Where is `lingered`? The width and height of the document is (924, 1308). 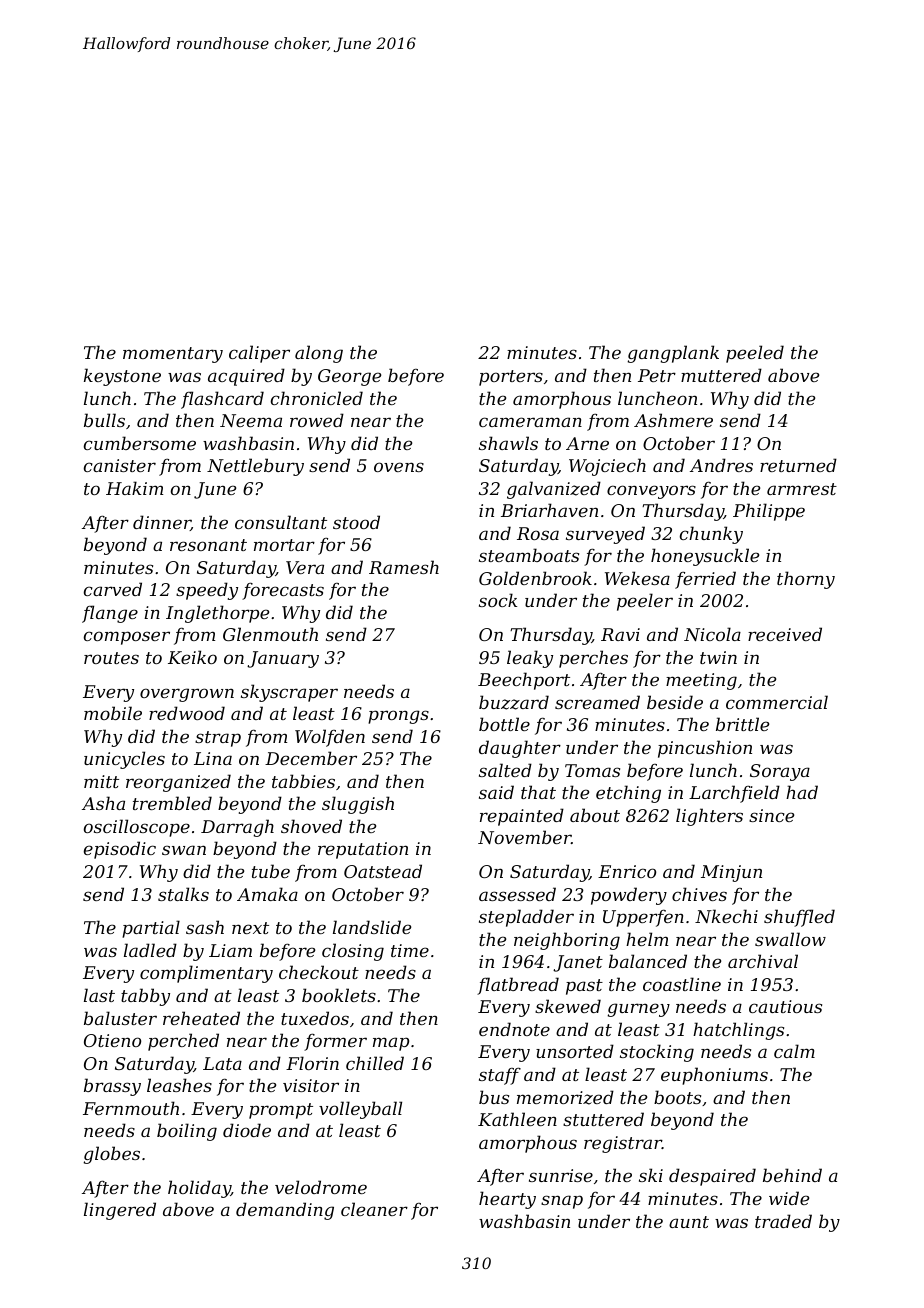 lingered is located at coordinates (120, 1211).
